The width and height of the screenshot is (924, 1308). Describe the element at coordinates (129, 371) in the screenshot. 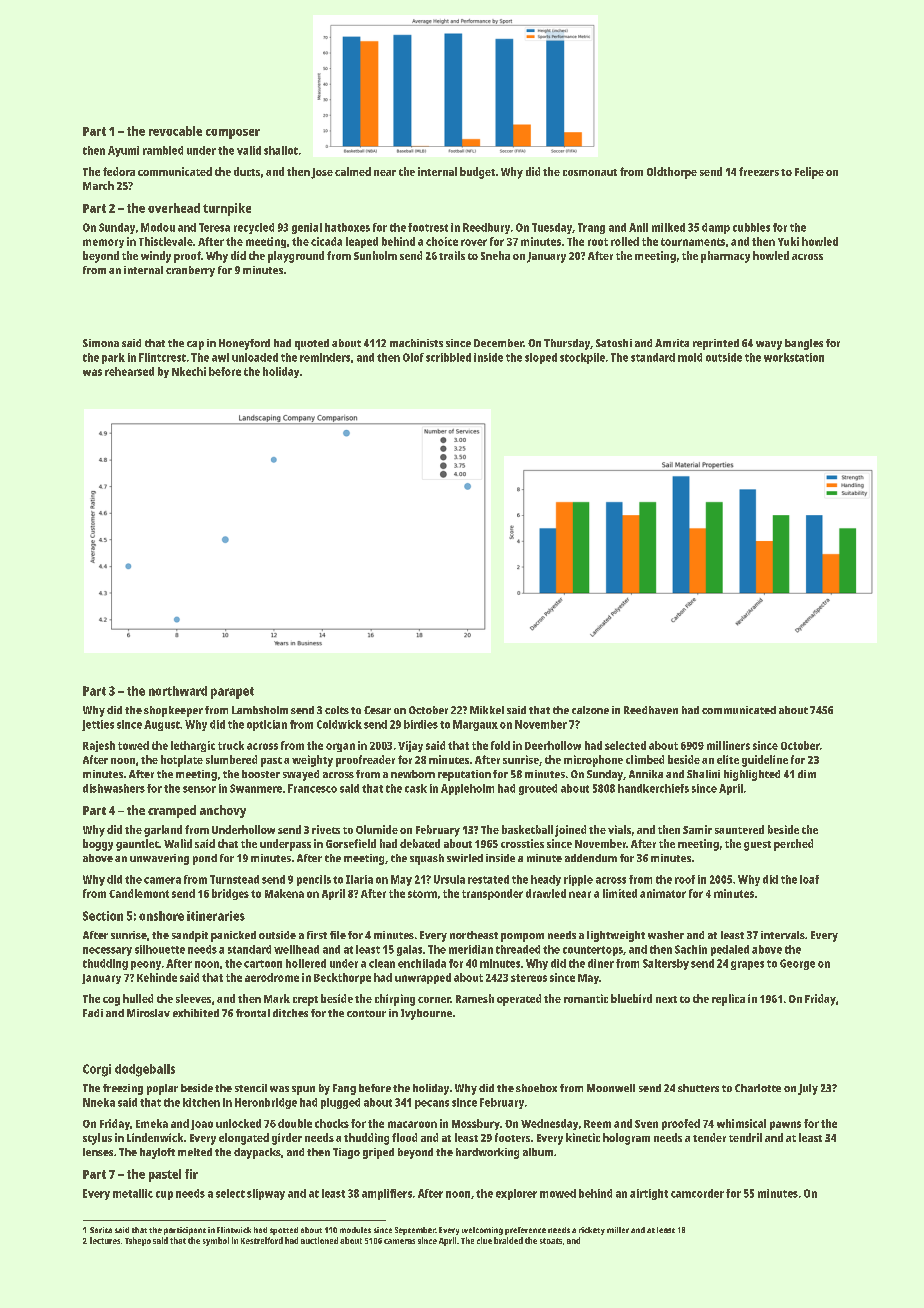

I see `rehearsed` at that location.
